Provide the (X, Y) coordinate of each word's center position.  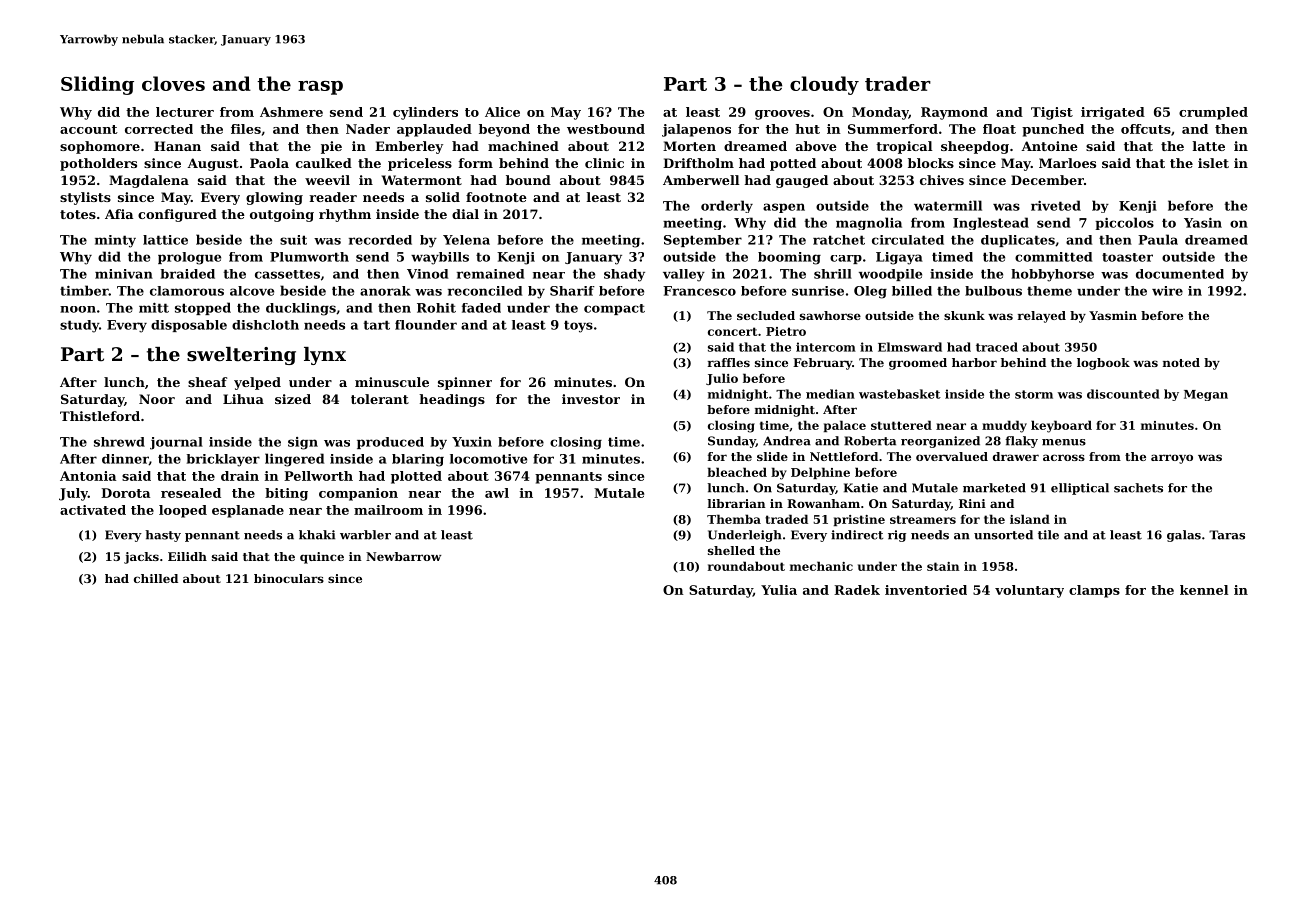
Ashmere (291, 112)
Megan (1206, 395)
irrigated (1113, 113)
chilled (156, 578)
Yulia (779, 590)
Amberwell (701, 180)
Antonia (88, 476)
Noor (157, 399)
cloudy (824, 85)
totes (78, 214)
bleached (737, 472)
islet (1213, 163)
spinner (465, 383)
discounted (1123, 394)
